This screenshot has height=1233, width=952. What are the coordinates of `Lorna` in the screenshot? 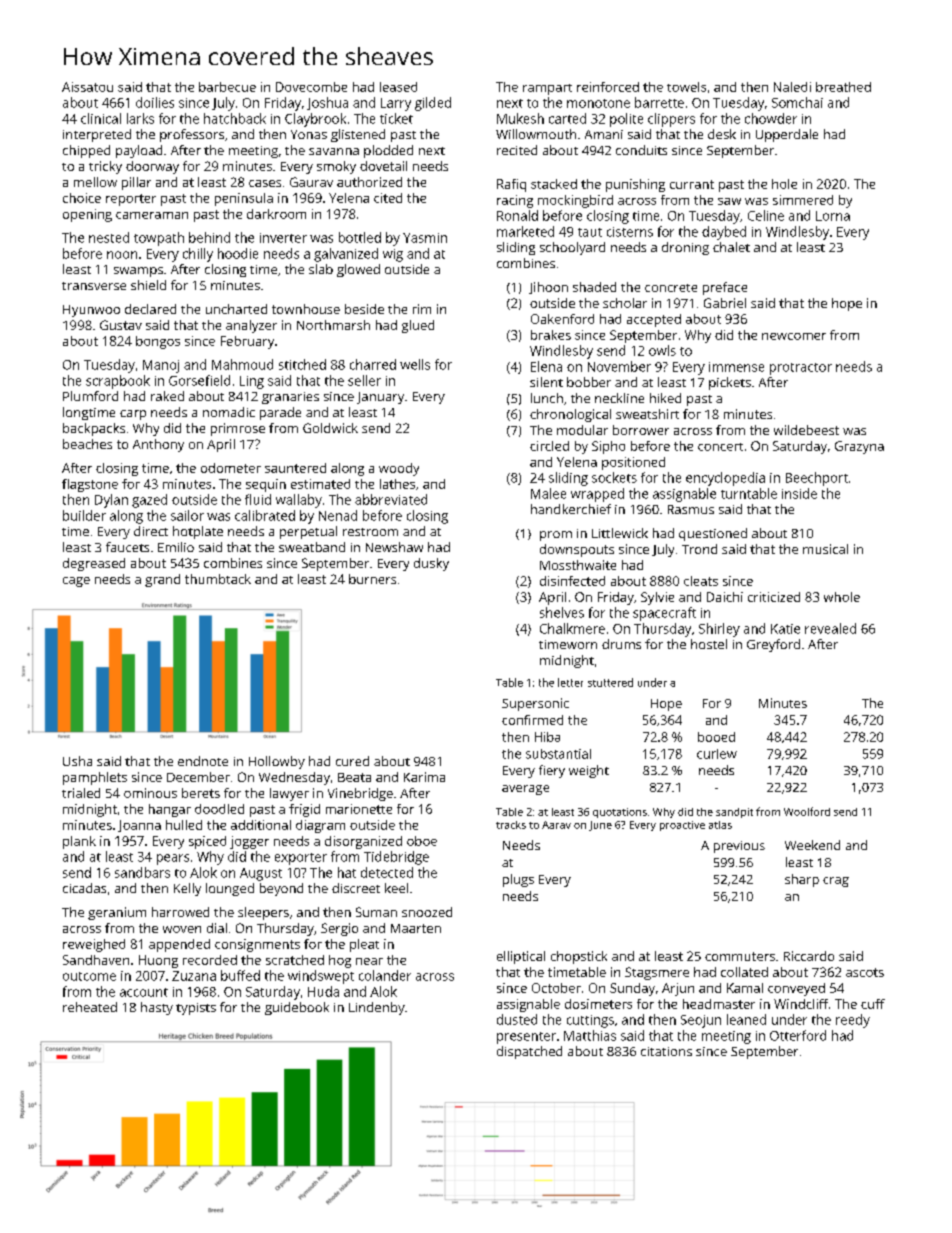 It's located at (833, 216).
